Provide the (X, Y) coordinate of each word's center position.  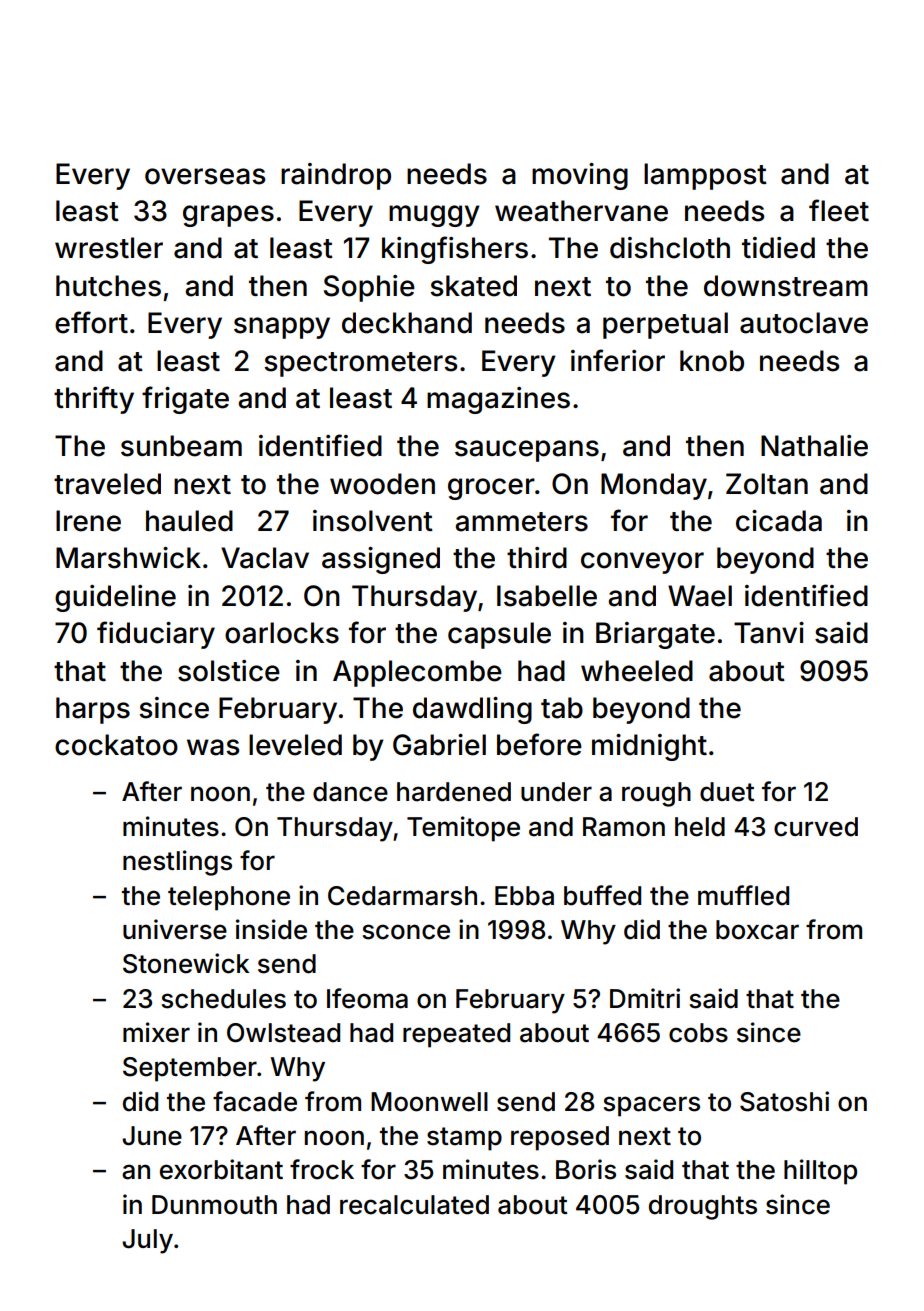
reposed (560, 1138)
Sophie (369, 288)
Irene (88, 521)
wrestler (109, 248)
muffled (743, 895)
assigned (381, 560)
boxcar (757, 930)
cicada (779, 521)
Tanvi (769, 633)
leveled (295, 745)
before (539, 744)
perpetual (665, 325)
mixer (156, 1032)
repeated (456, 1035)
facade (255, 1101)
